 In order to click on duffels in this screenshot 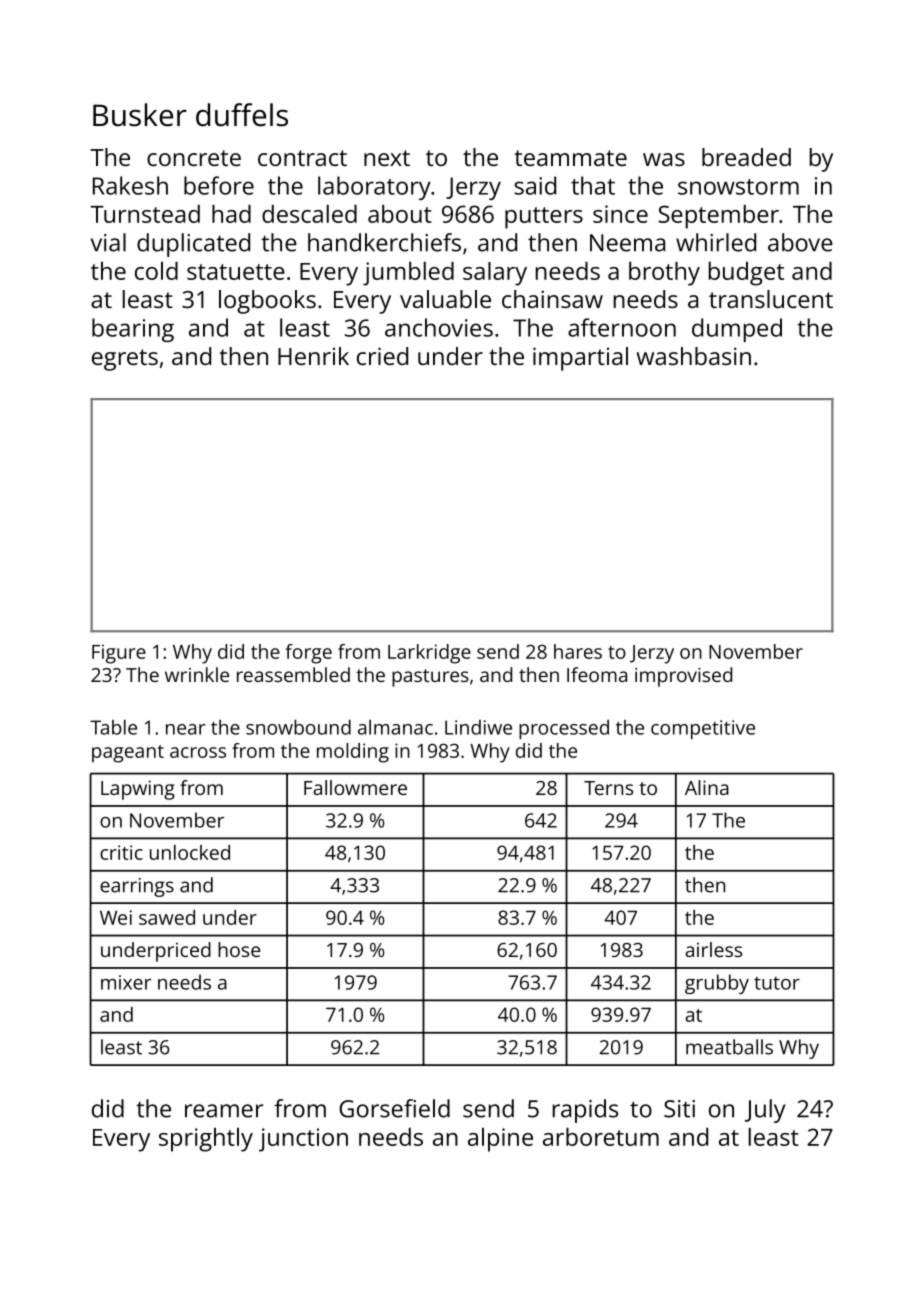, I will do `click(242, 115)`.
